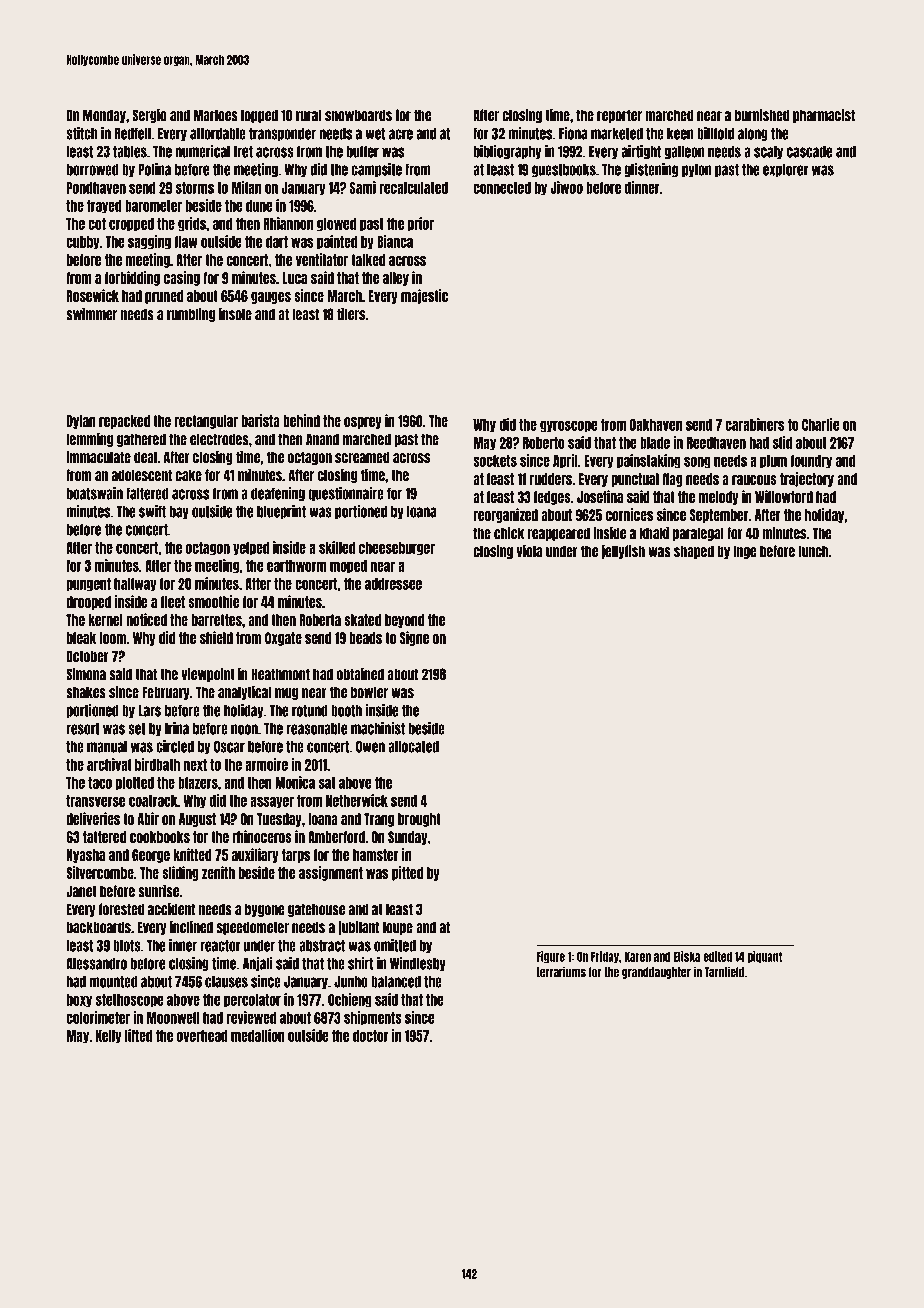 This image has width=924, height=1308. I want to click on reappeared, so click(558, 534).
